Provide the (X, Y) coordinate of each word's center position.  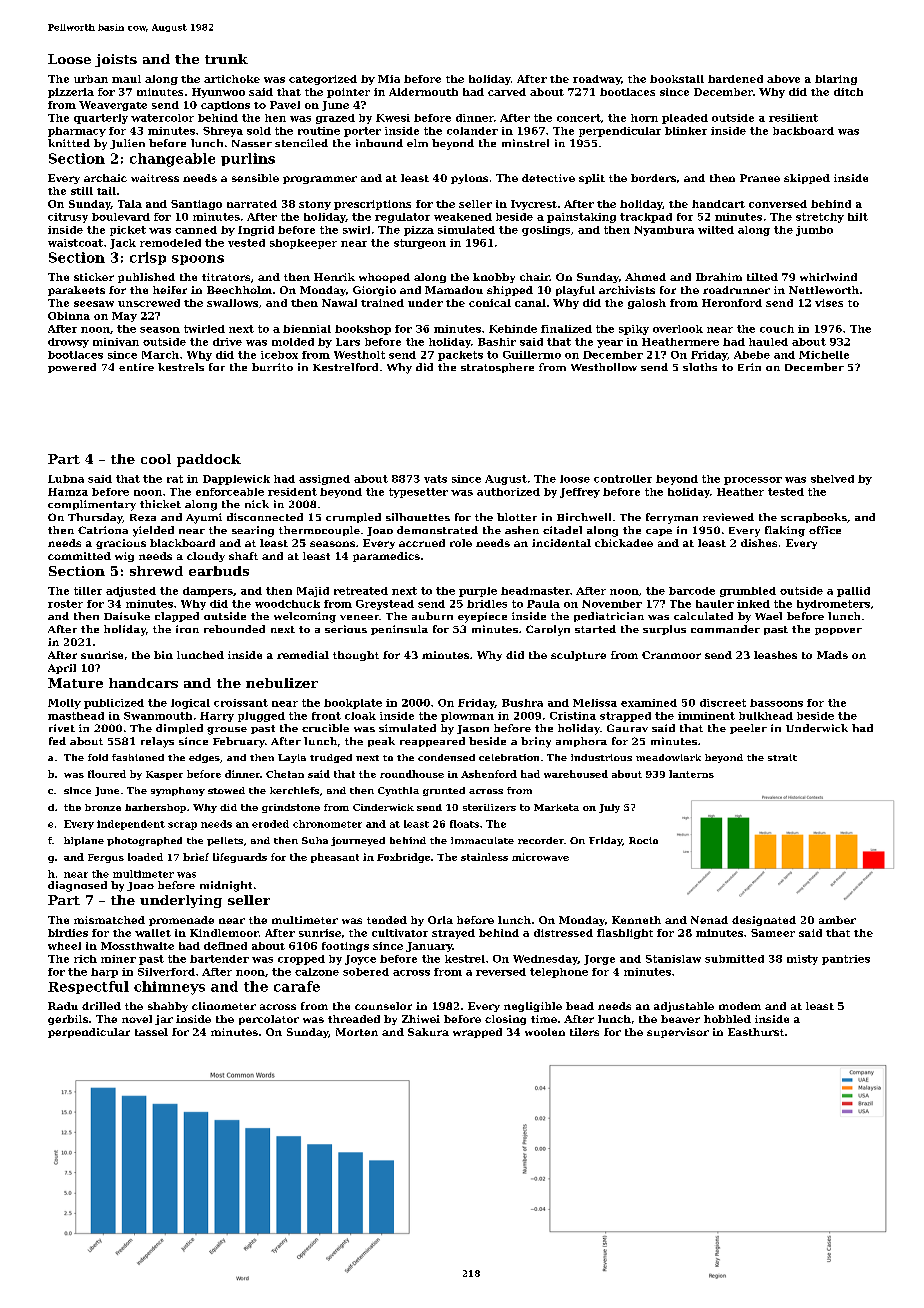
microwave (540, 857)
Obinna (69, 316)
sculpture (578, 656)
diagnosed (77, 886)
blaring (836, 80)
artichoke (232, 79)
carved (507, 92)
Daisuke (127, 616)
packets (460, 356)
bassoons (776, 703)
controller (623, 479)
